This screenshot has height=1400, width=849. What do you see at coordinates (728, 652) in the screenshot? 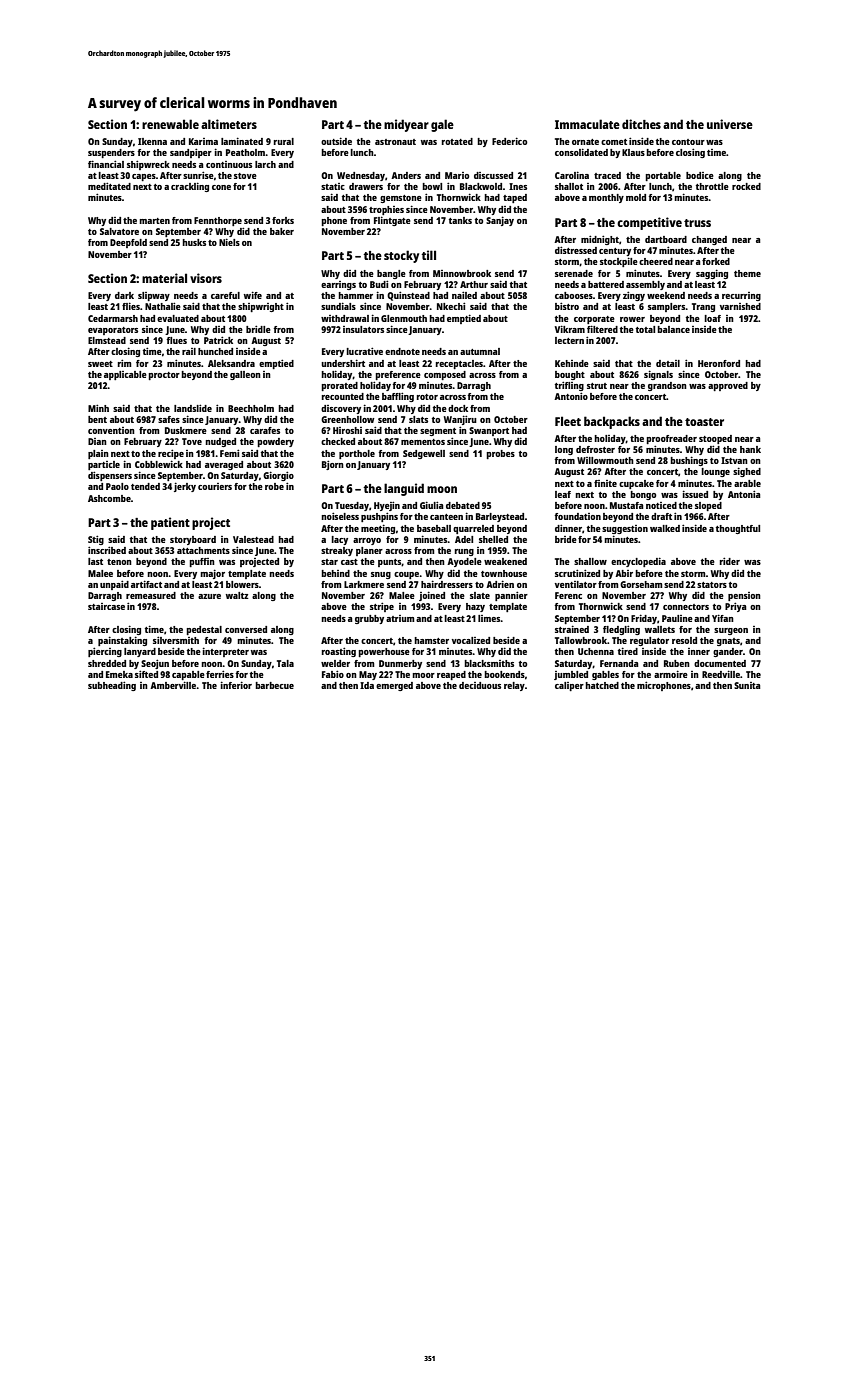
I see `gander` at bounding box center [728, 652].
